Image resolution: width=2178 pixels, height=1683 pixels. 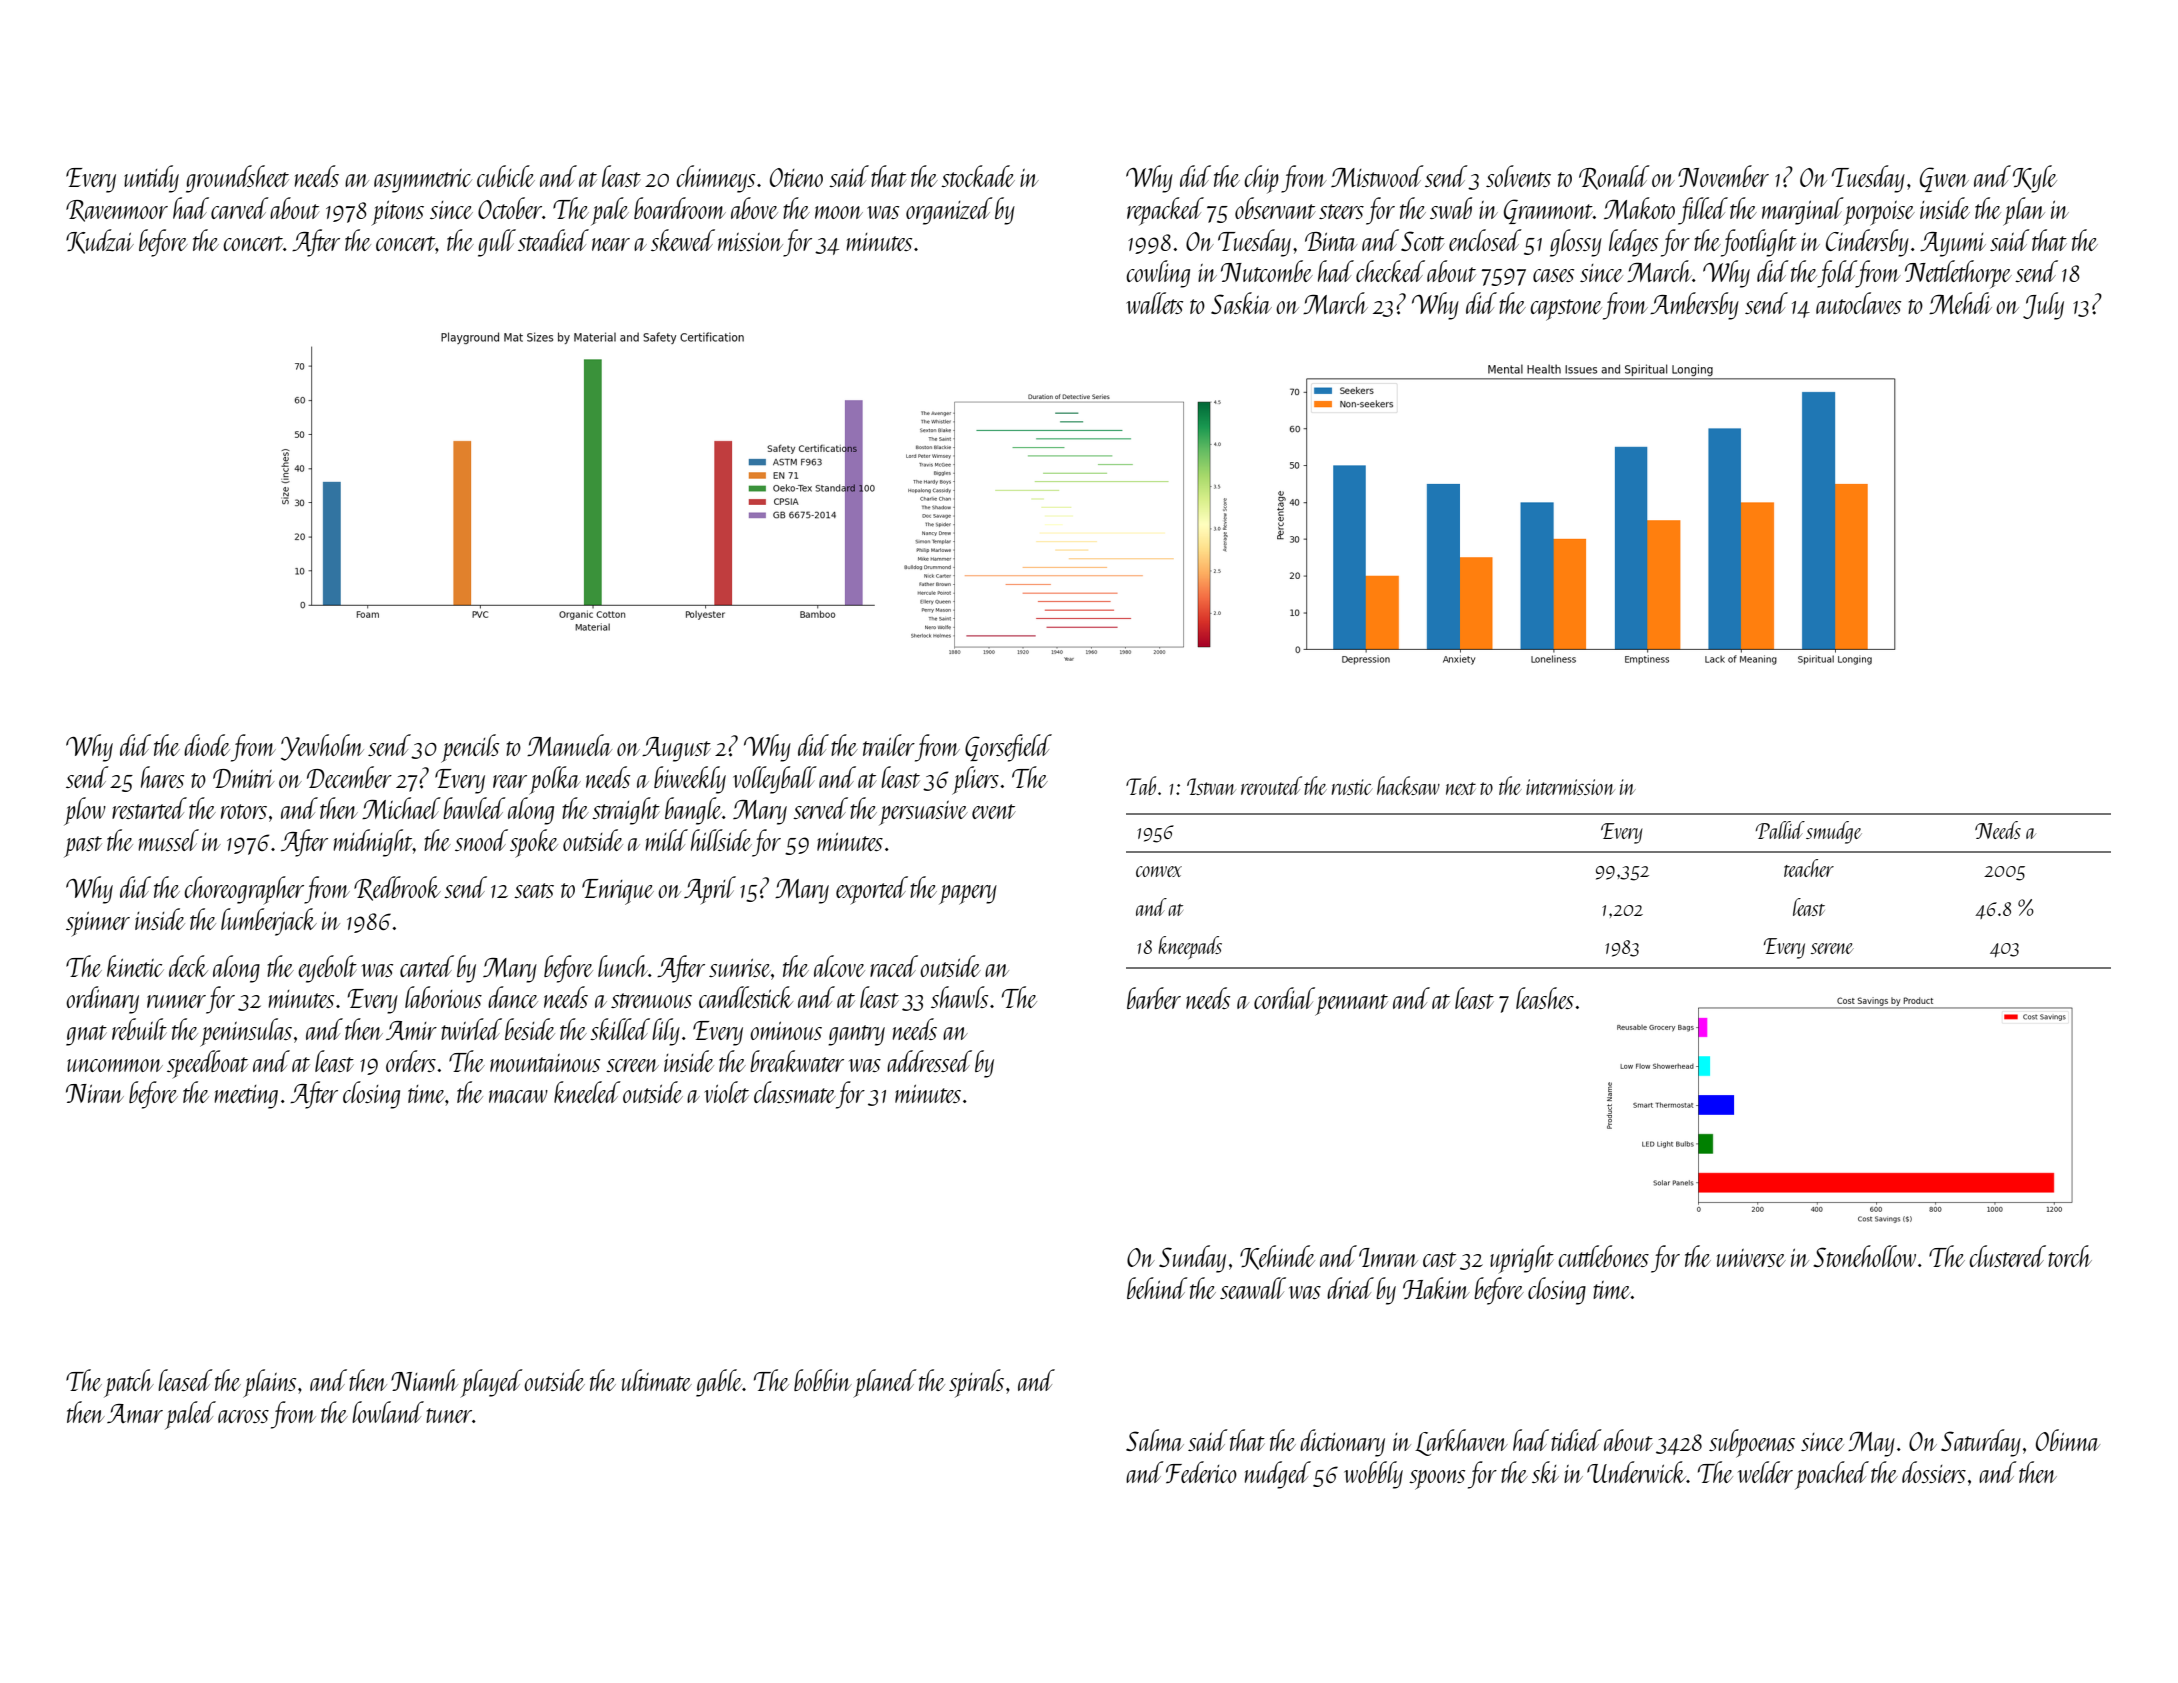 What do you see at coordinates (470, 748) in the image?
I see `pencils` at bounding box center [470, 748].
